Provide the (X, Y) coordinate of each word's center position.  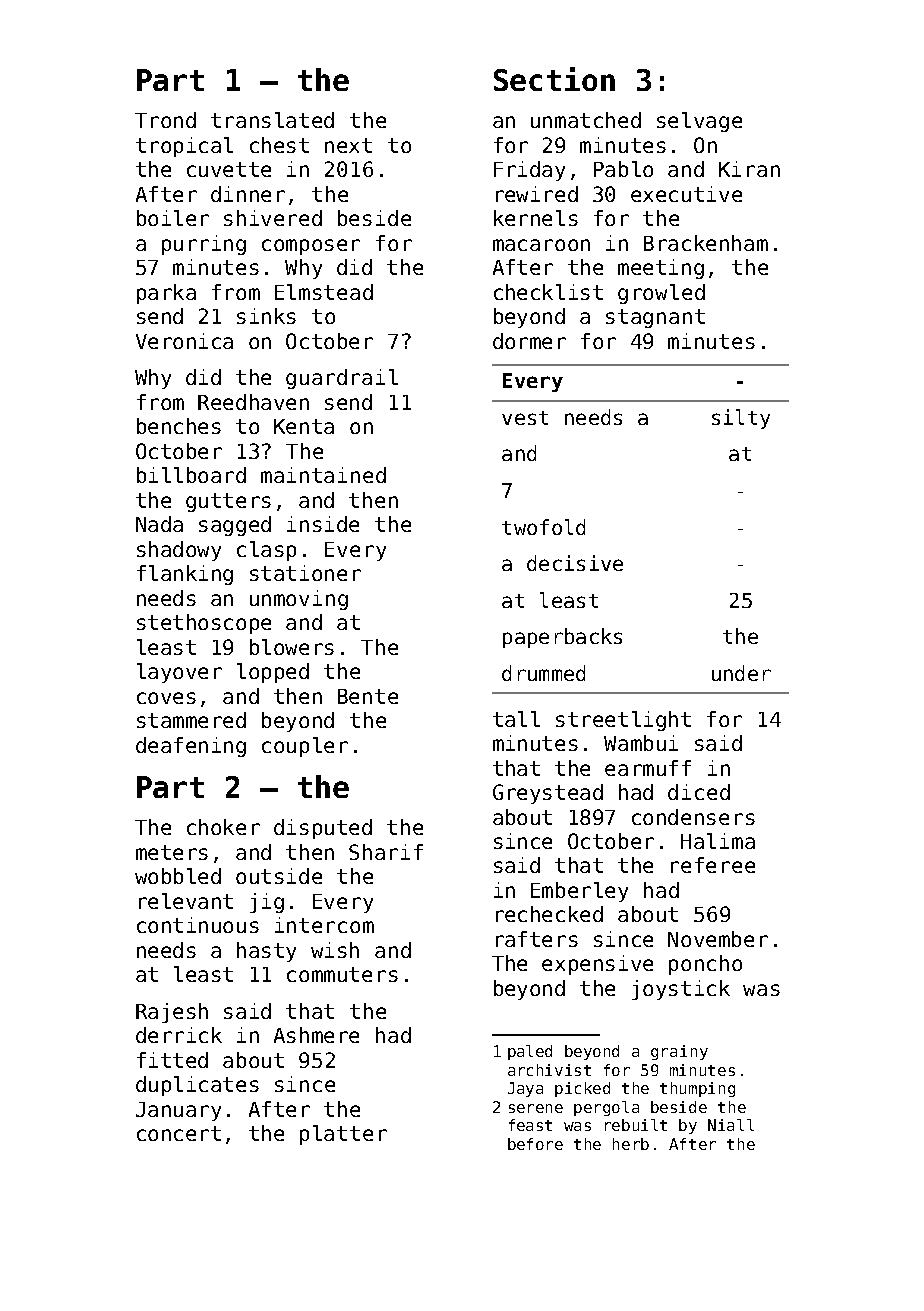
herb (631, 1144)
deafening (191, 747)
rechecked (549, 914)
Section (554, 79)
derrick (179, 1035)
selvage (699, 122)
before (535, 1144)
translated (272, 120)
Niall (731, 1125)
